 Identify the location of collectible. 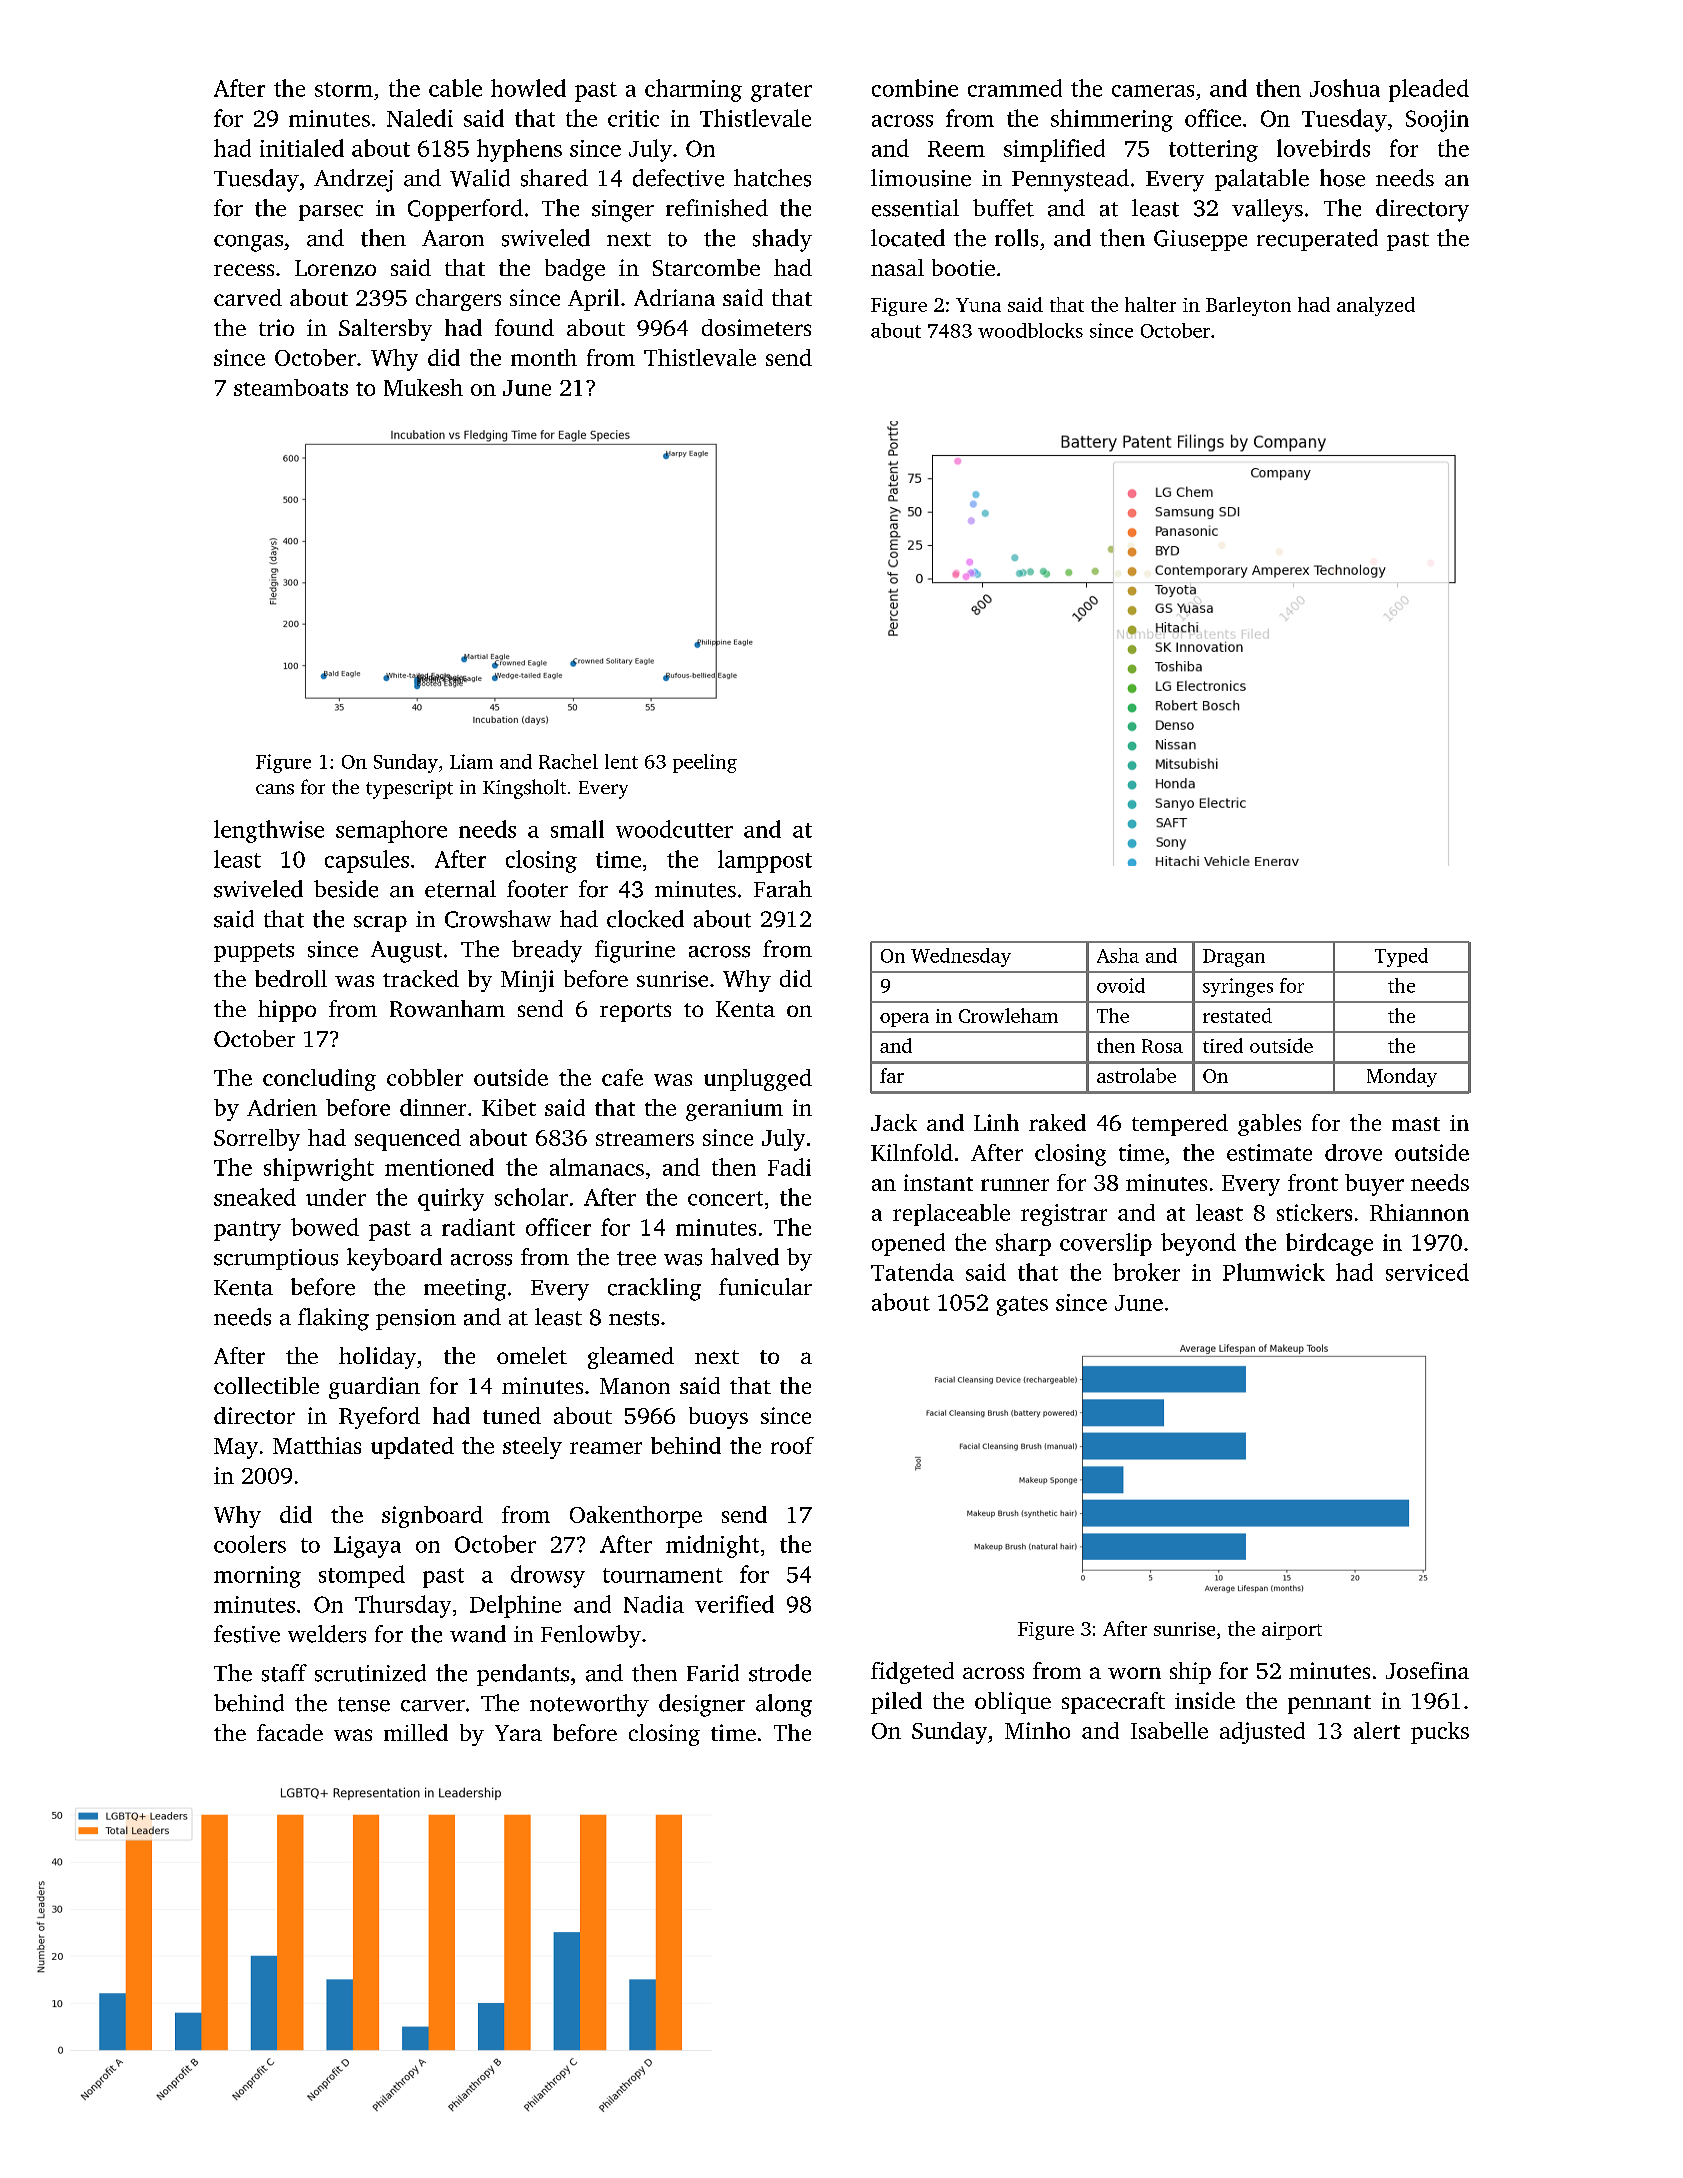
(266, 1385).
